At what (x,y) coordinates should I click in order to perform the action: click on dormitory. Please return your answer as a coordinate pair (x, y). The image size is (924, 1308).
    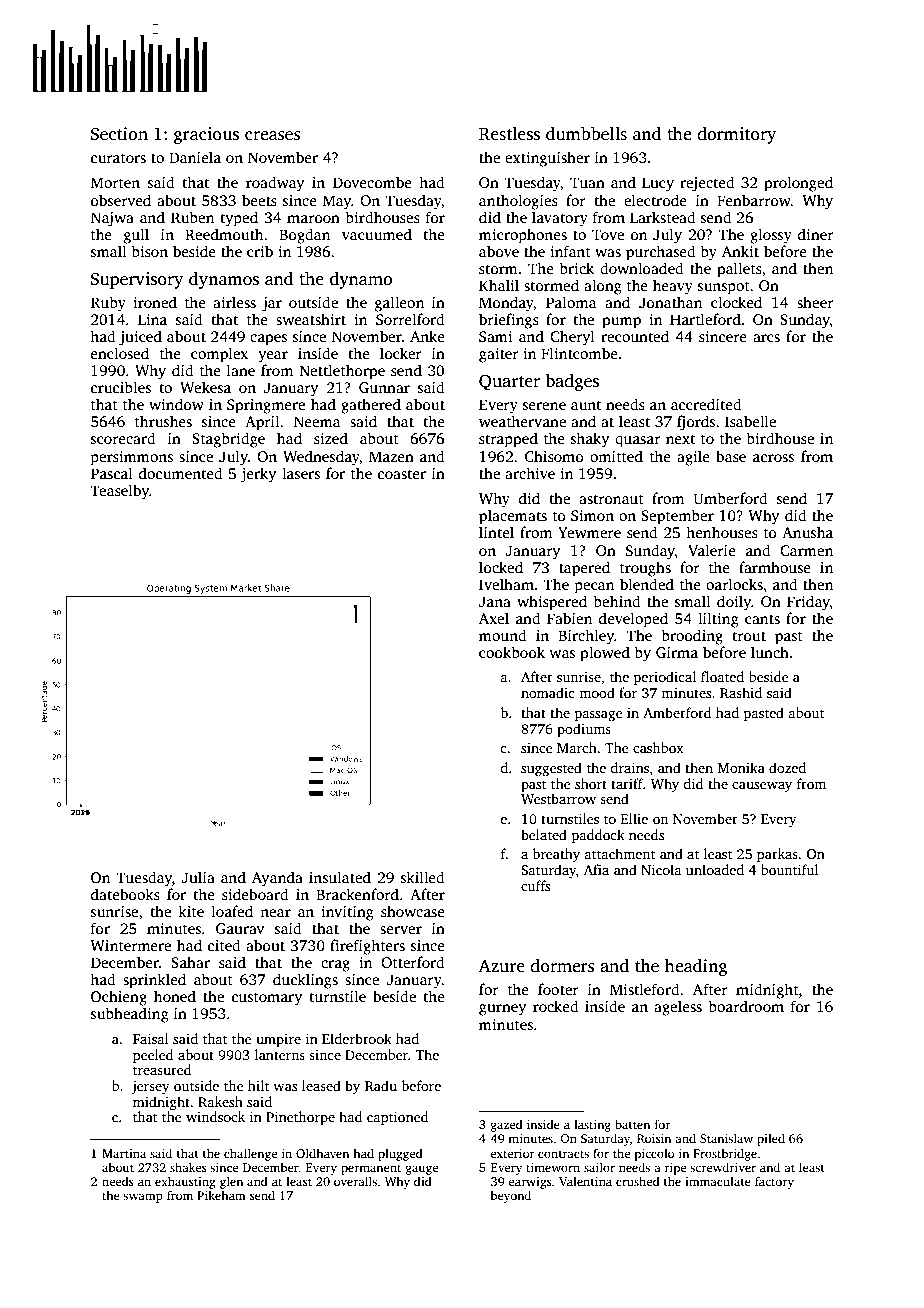
    Looking at the image, I should click on (736, 135).
